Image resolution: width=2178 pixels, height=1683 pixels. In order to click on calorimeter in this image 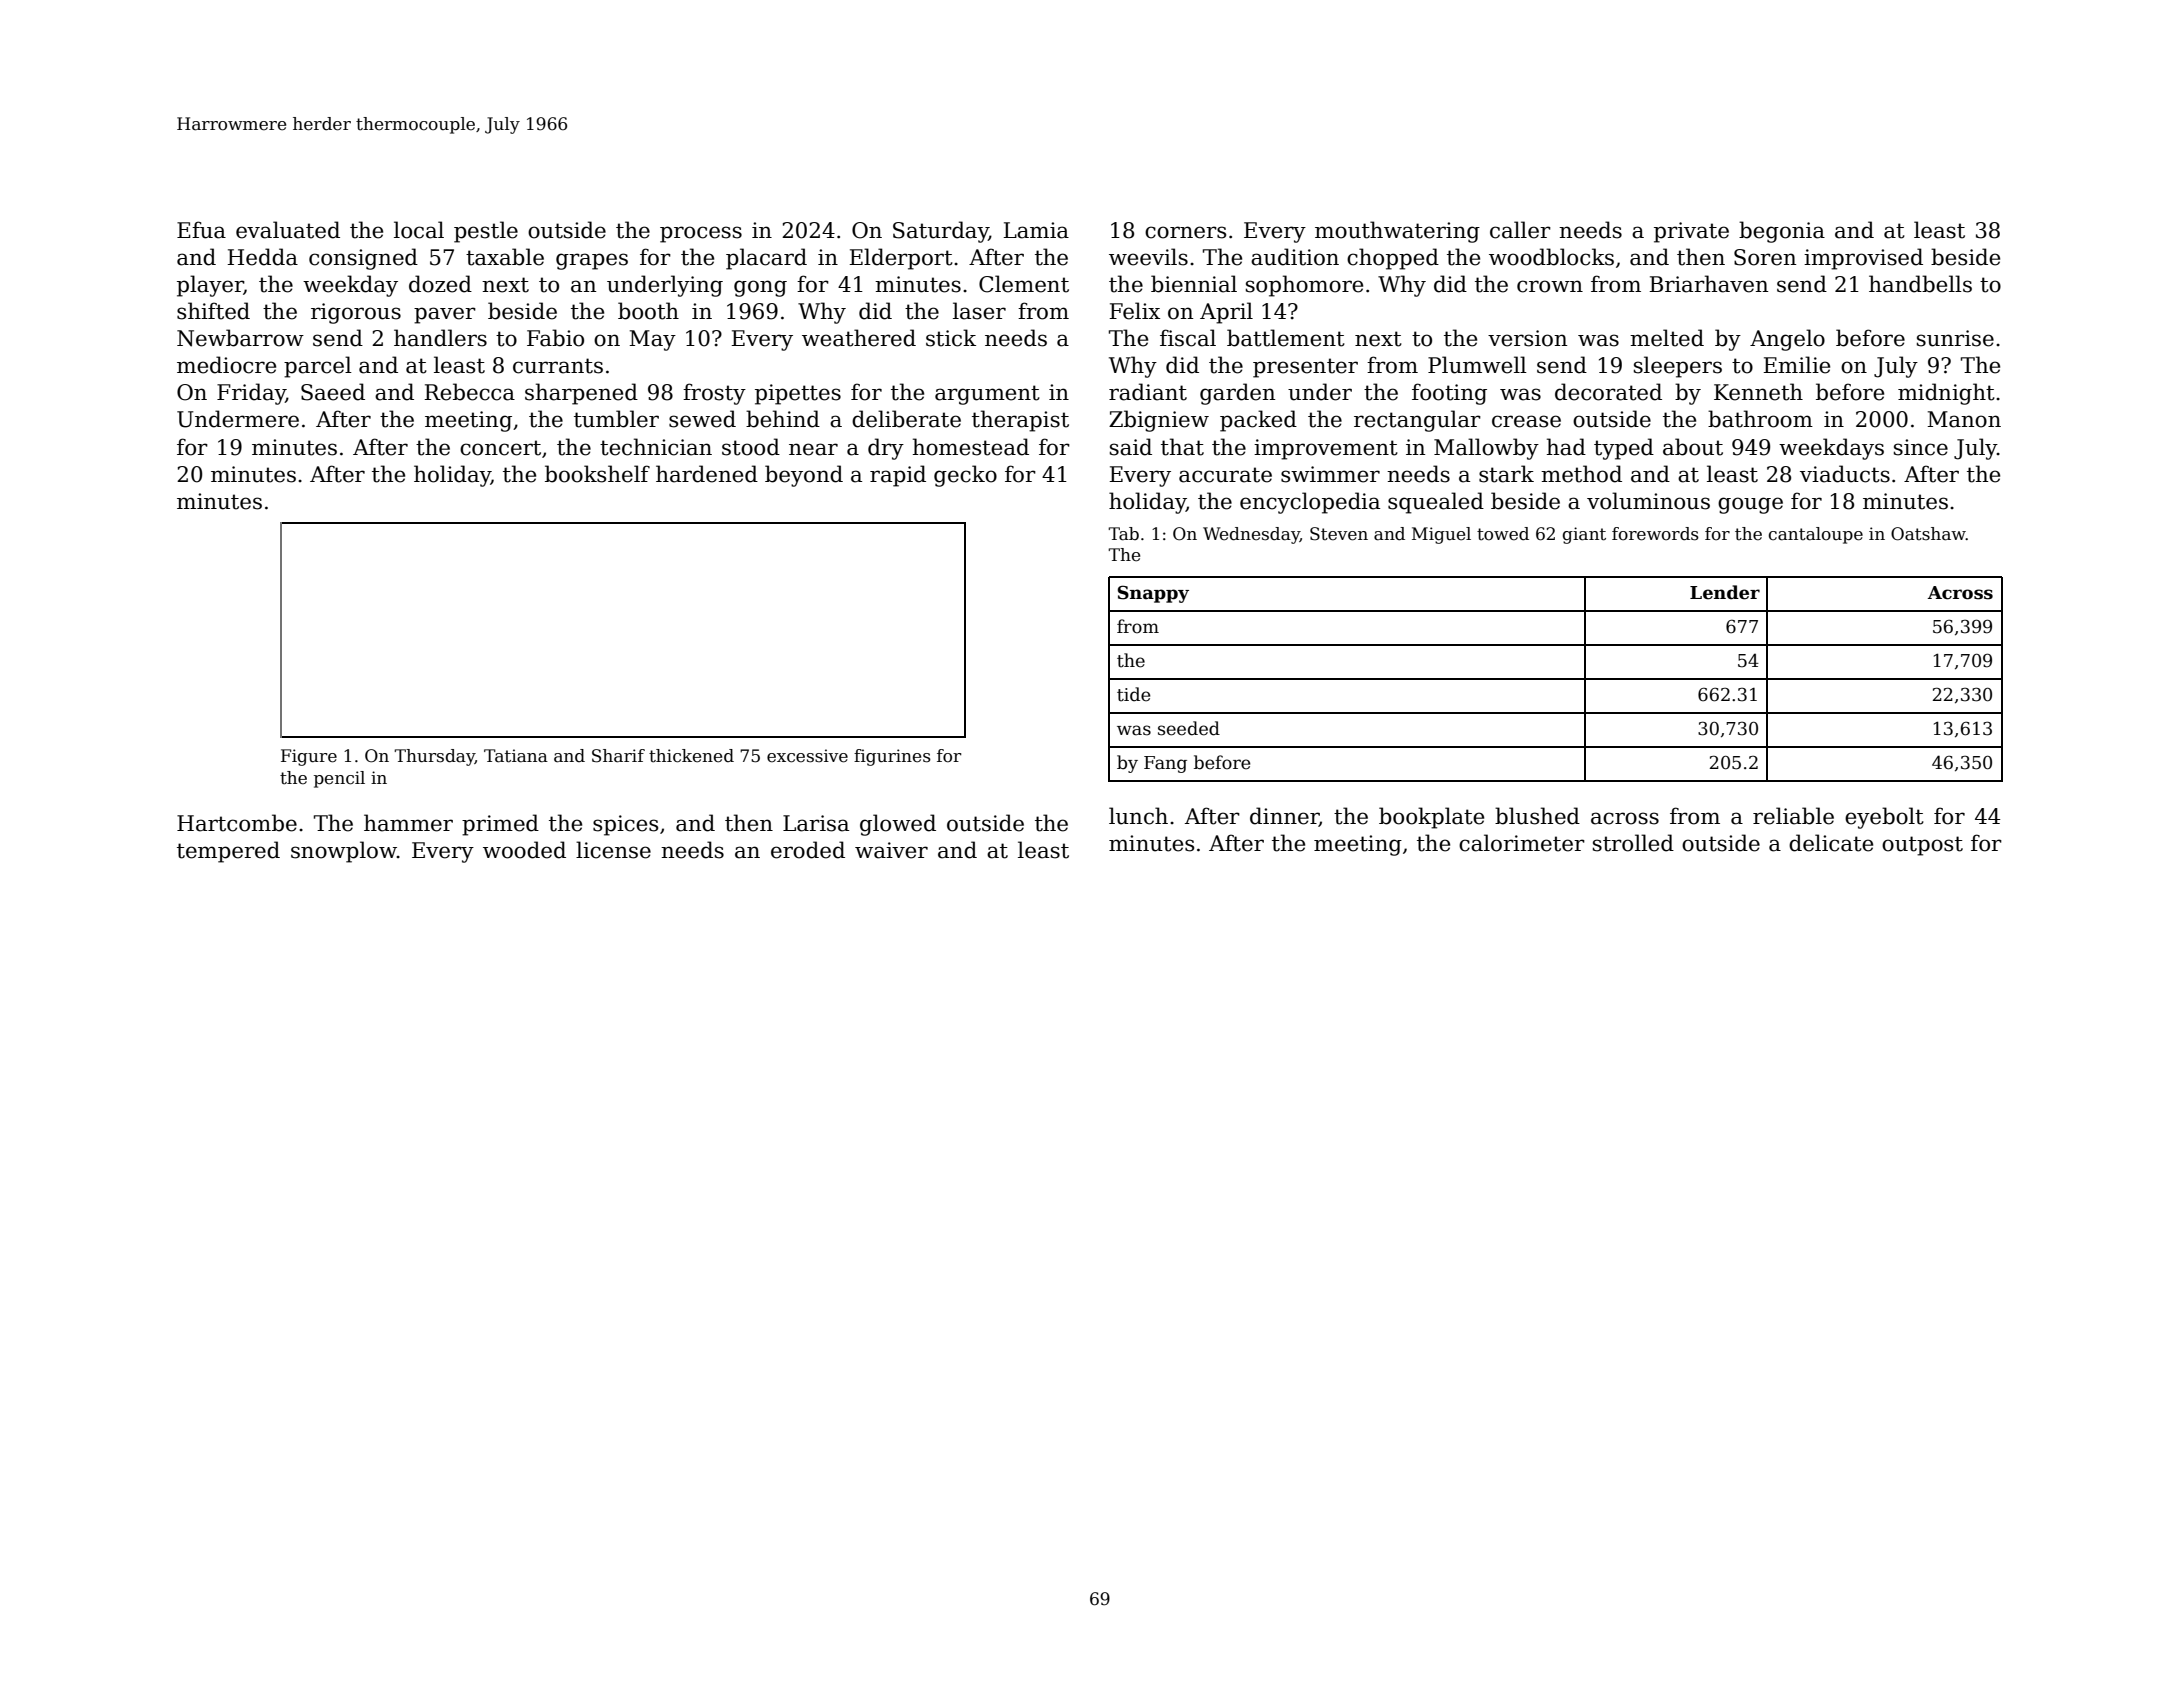, I will do `click(1522, 843)`.
